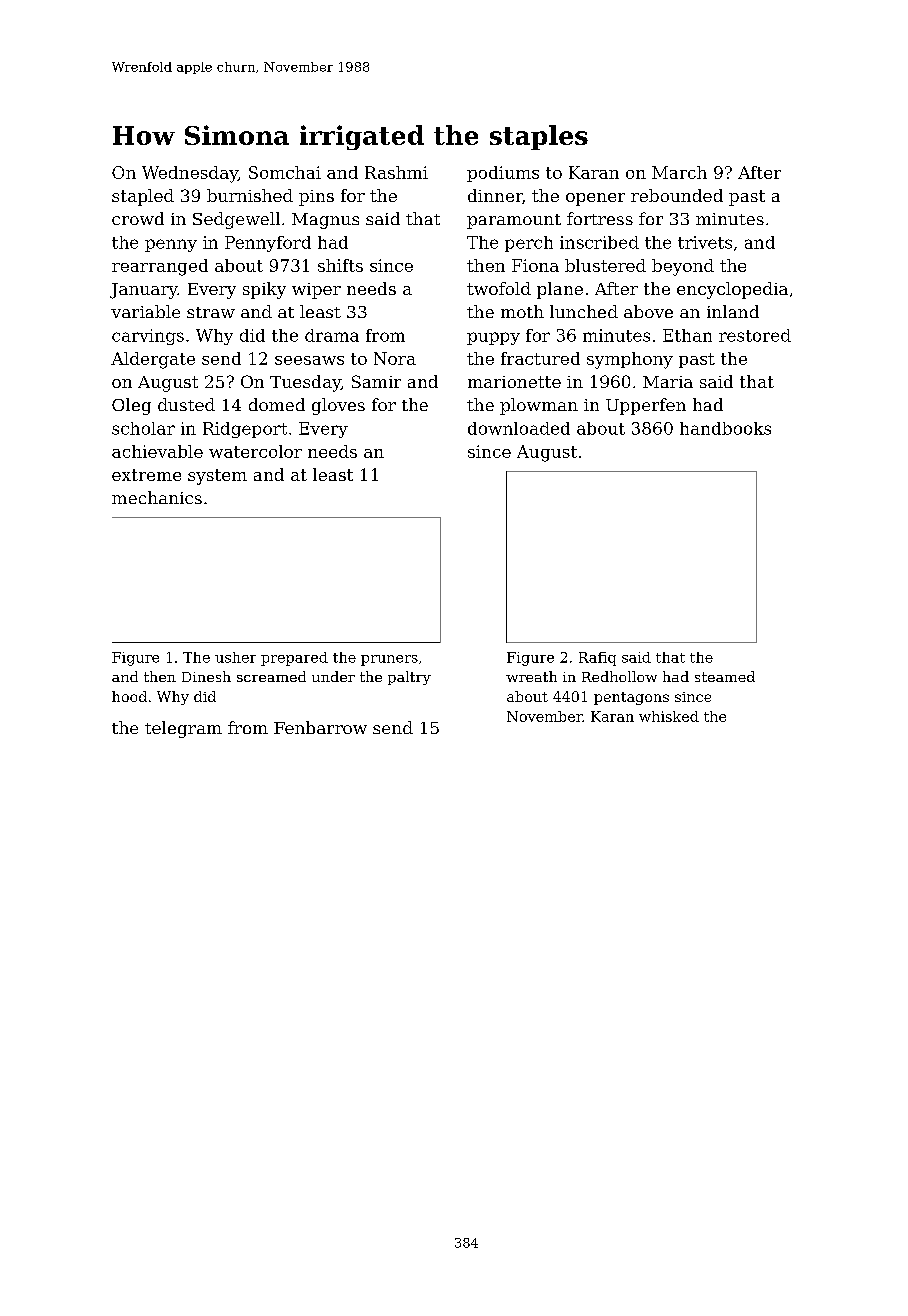 The height and width of the image is (1316, 908). Describe the element at coordinates (679, 172) in the image. I see `March` at that location.
